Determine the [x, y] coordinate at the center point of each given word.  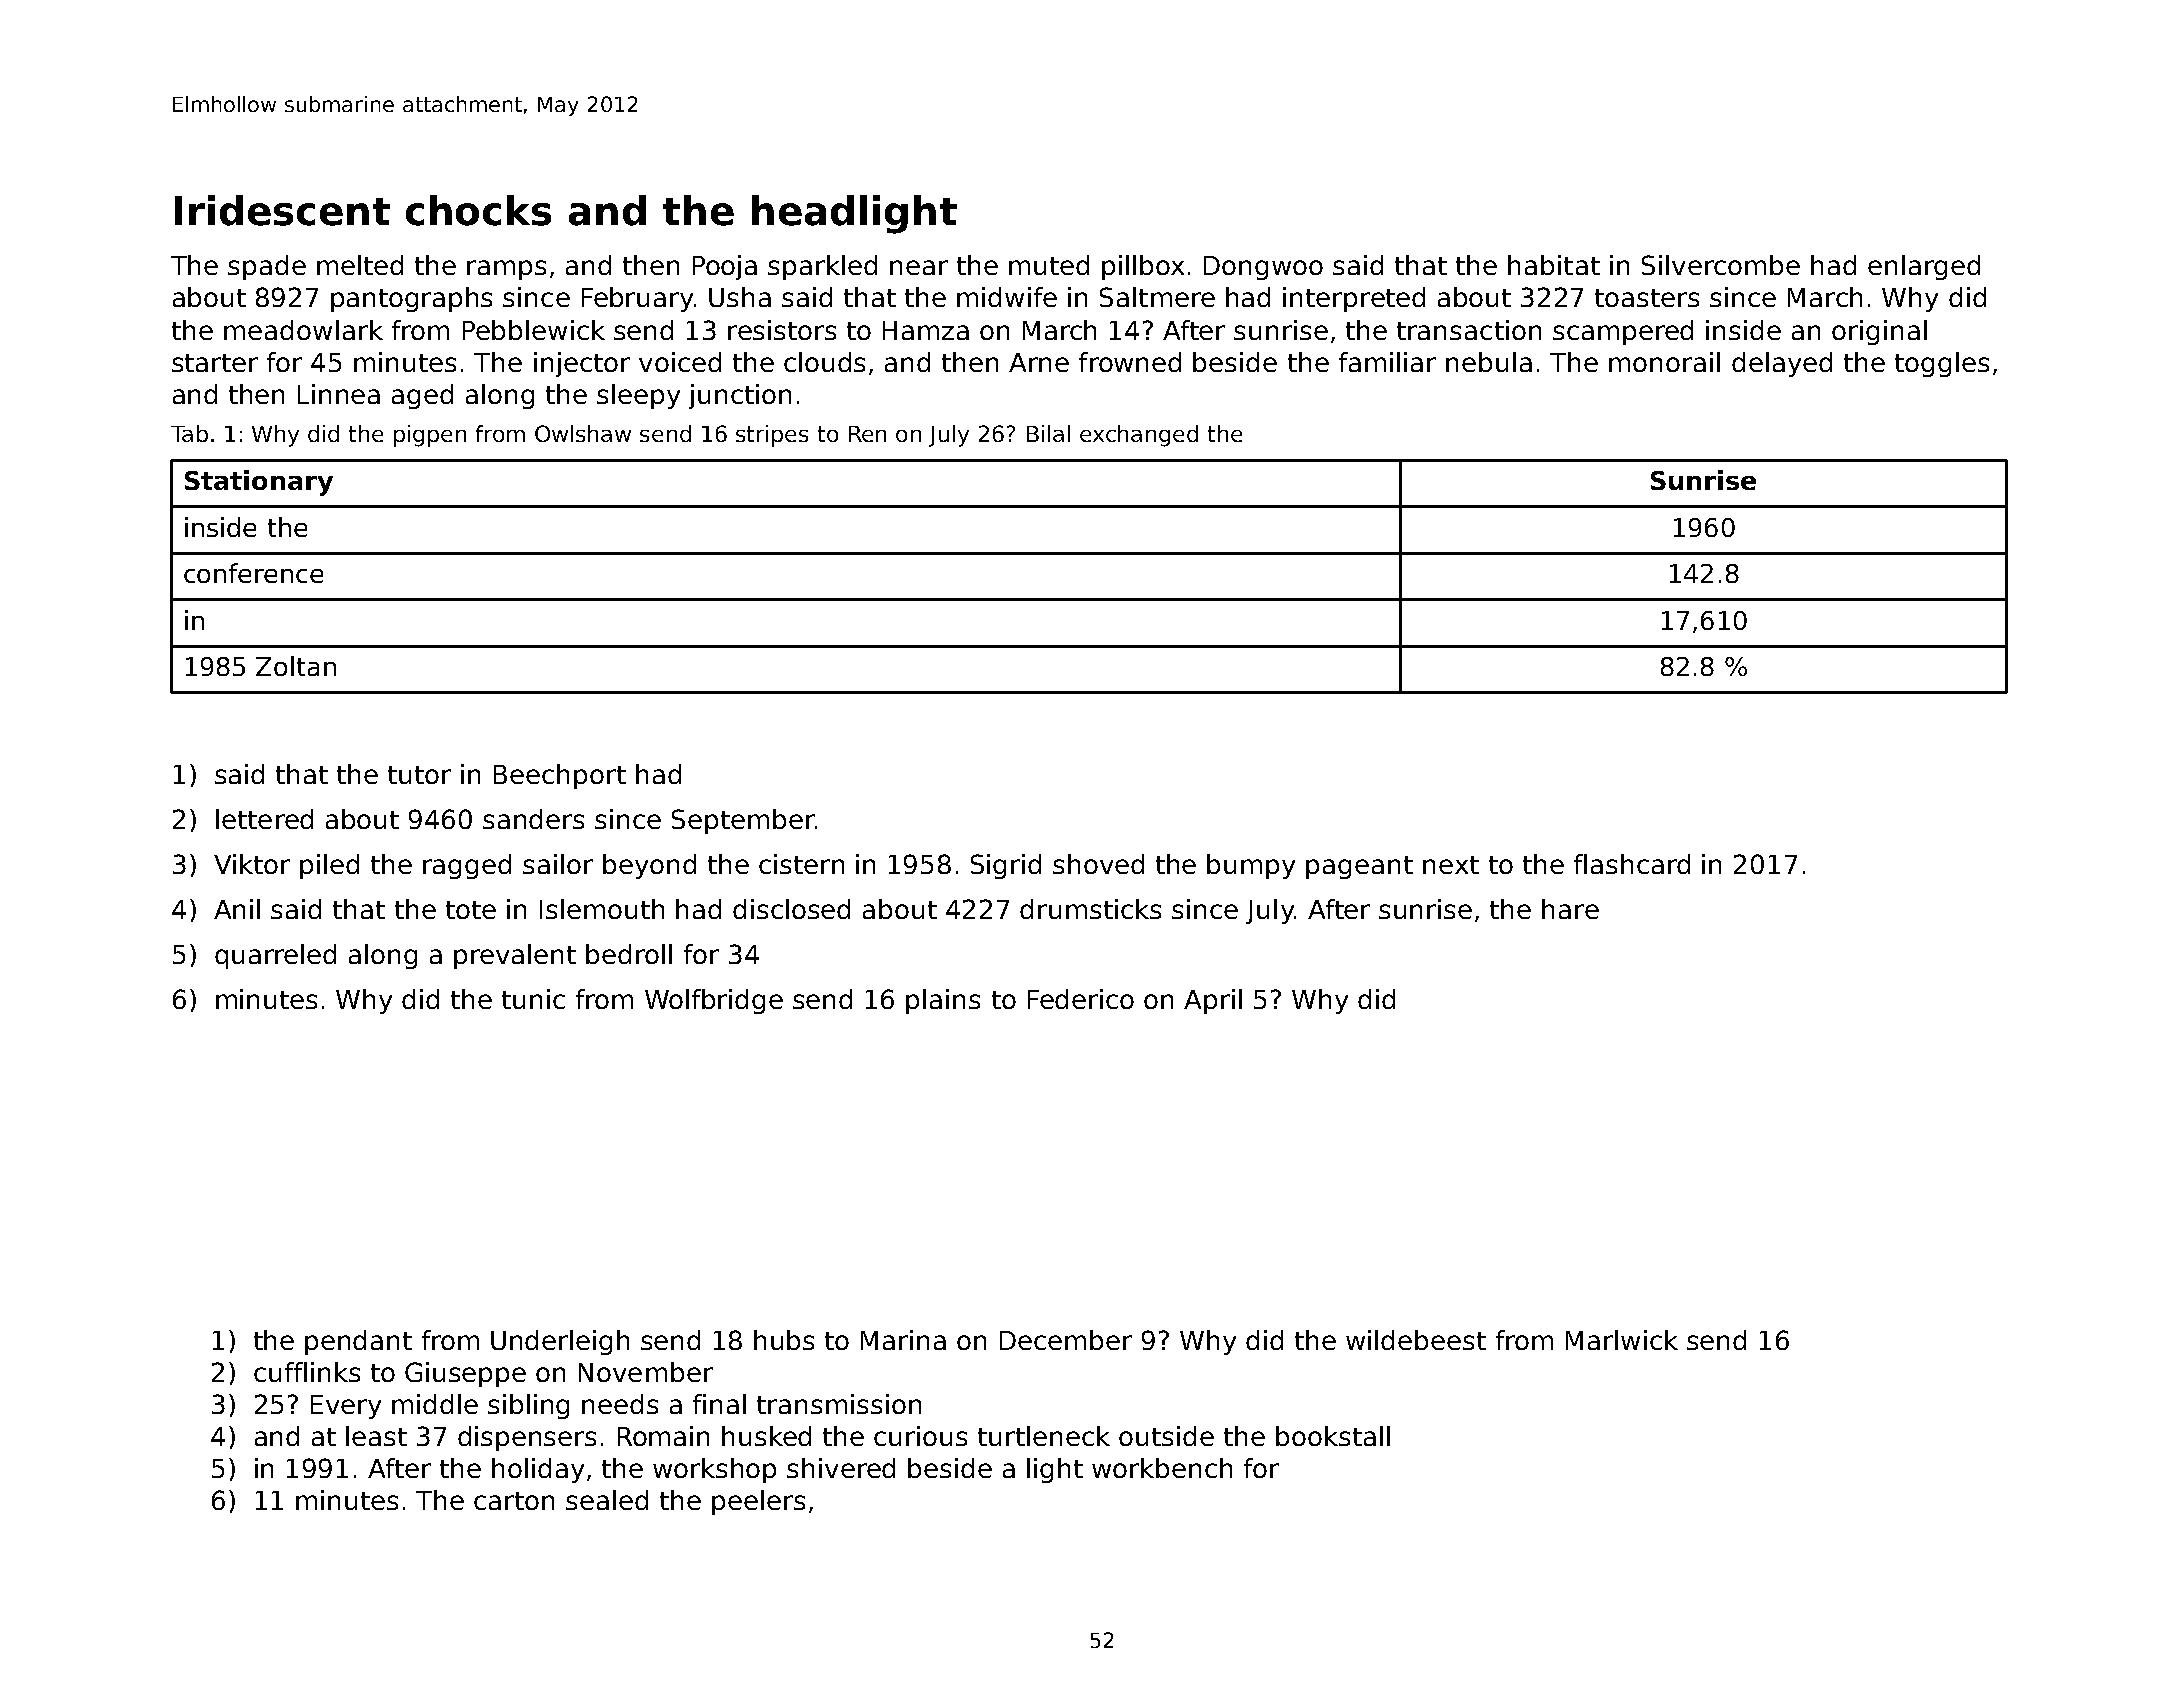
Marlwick [1622, 1340]
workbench [1162, 1468]
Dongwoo [1263, 268]
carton [514, 1501]
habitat [1554, 265]
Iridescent [282, 210]
